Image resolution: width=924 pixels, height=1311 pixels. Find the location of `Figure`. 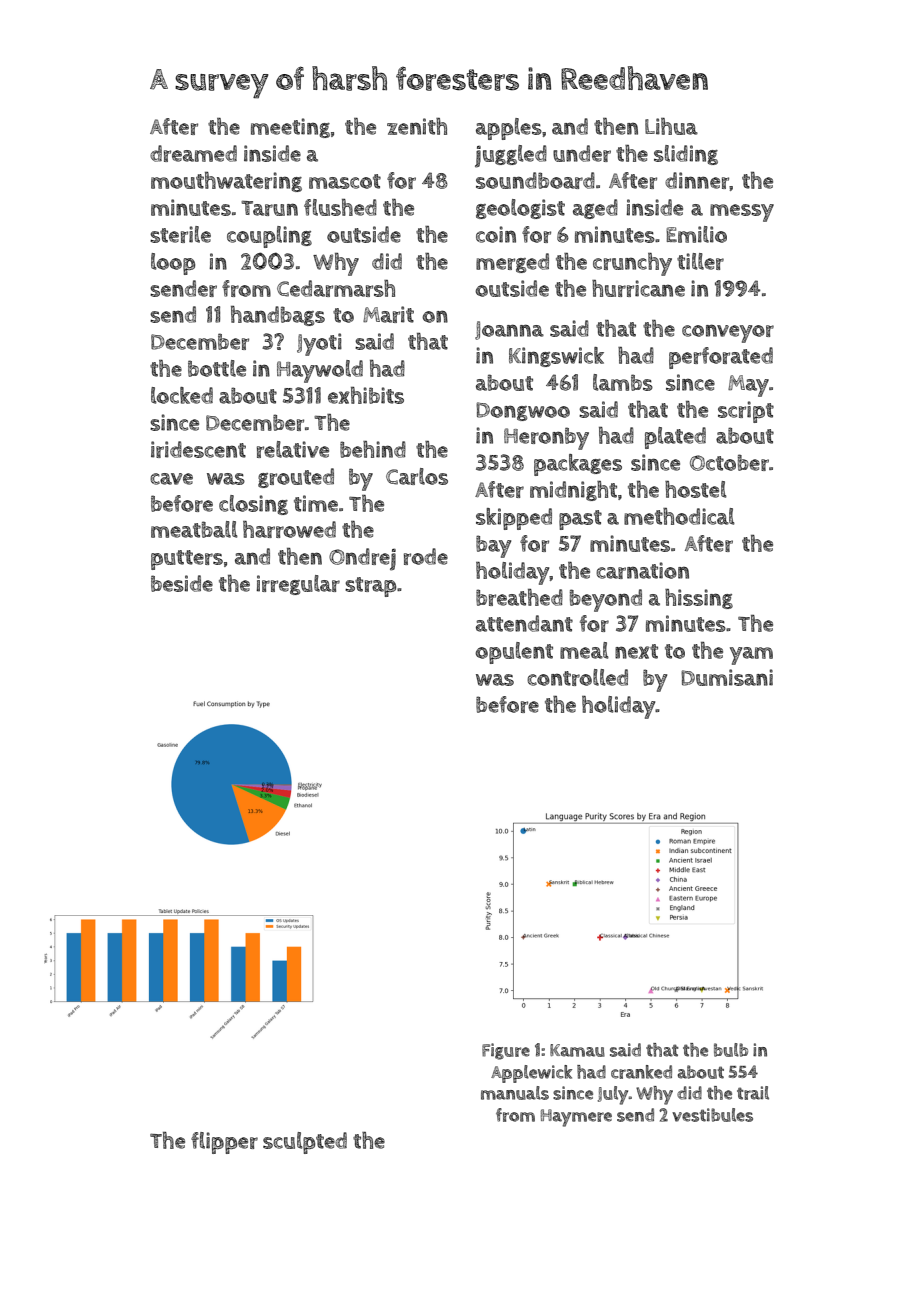

Figure is located at coordinates (506, 1051).
